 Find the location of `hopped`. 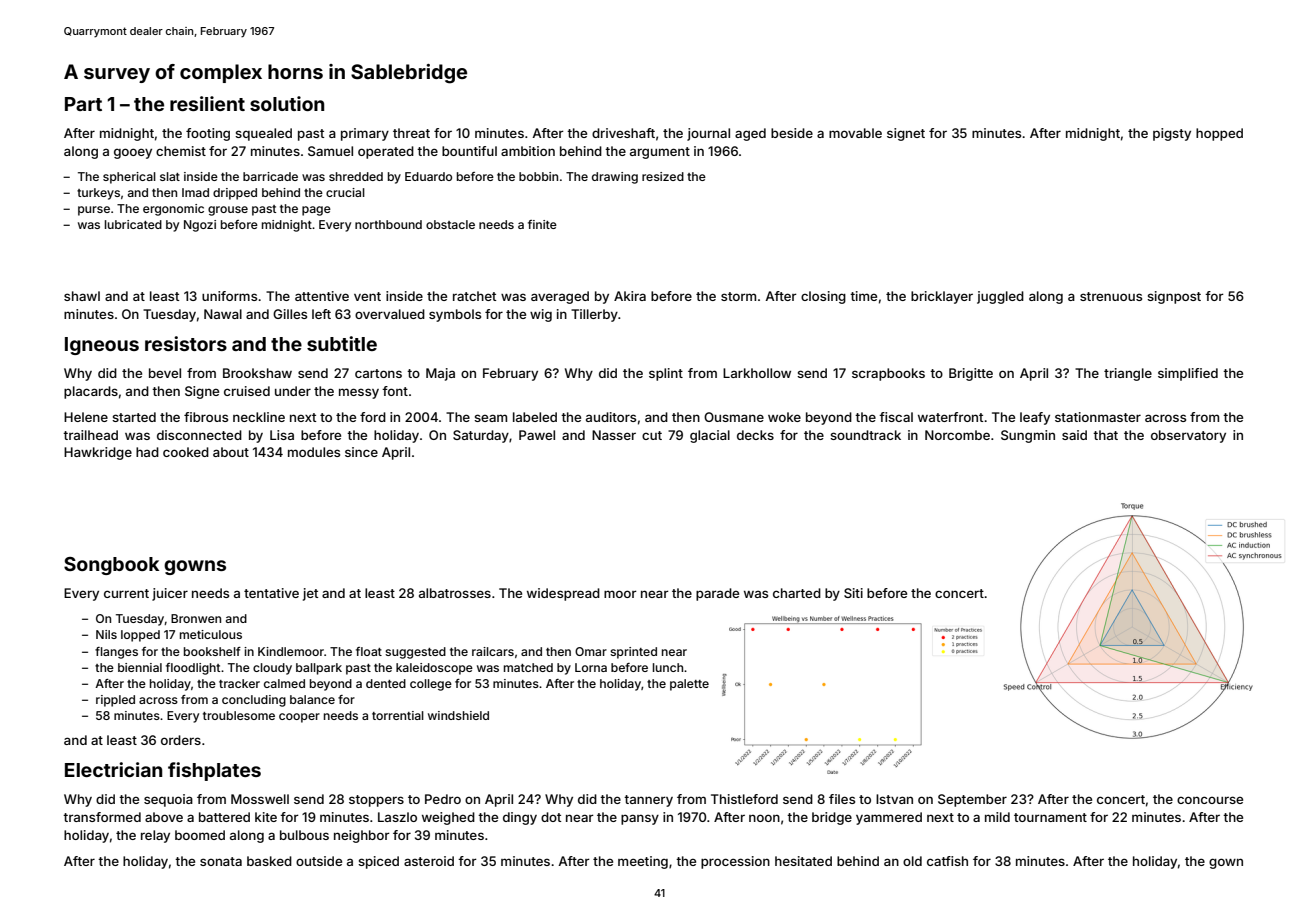

hopped is located at coordinates (1219, 134).
